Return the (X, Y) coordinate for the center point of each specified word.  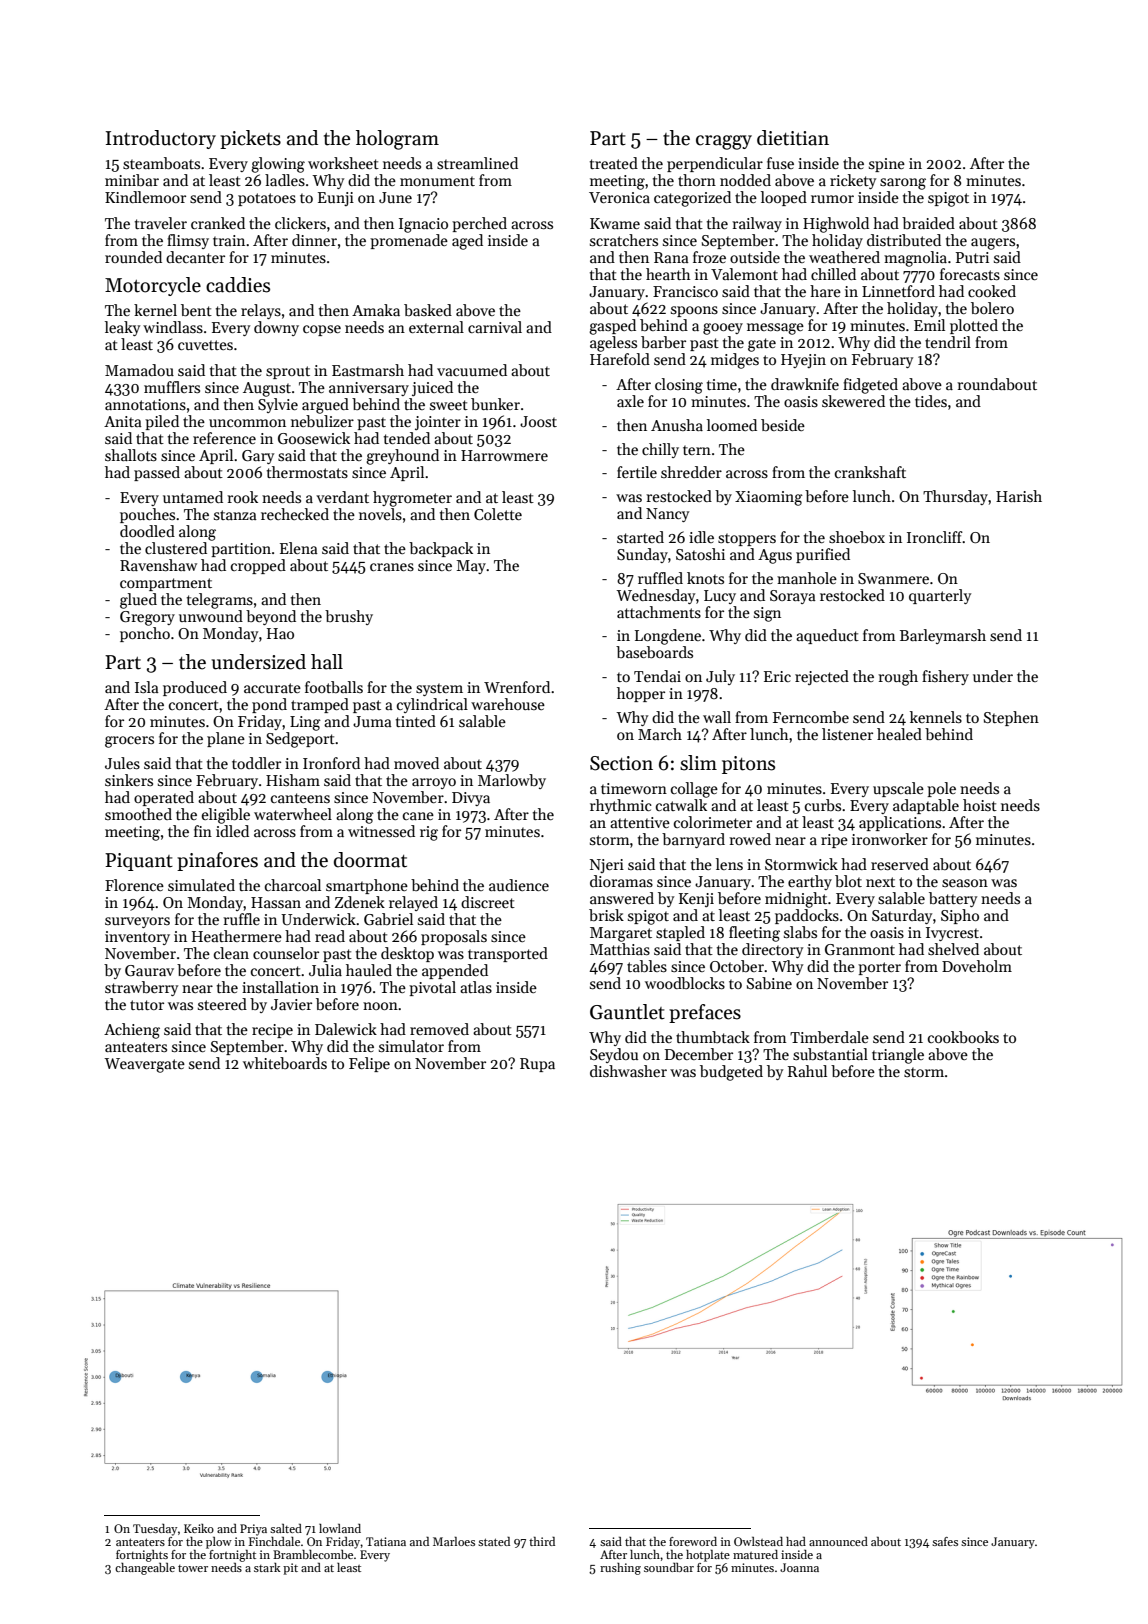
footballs (334, 687)
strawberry (141, 988)
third (542, 1541)
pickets (250, 139)
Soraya (793, 597)
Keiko (199, 1528)
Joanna (799, 1567)
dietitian (793, 138)
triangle (898, 1056)
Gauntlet (627, 1012)
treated (614, 163)
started (640, 537)
